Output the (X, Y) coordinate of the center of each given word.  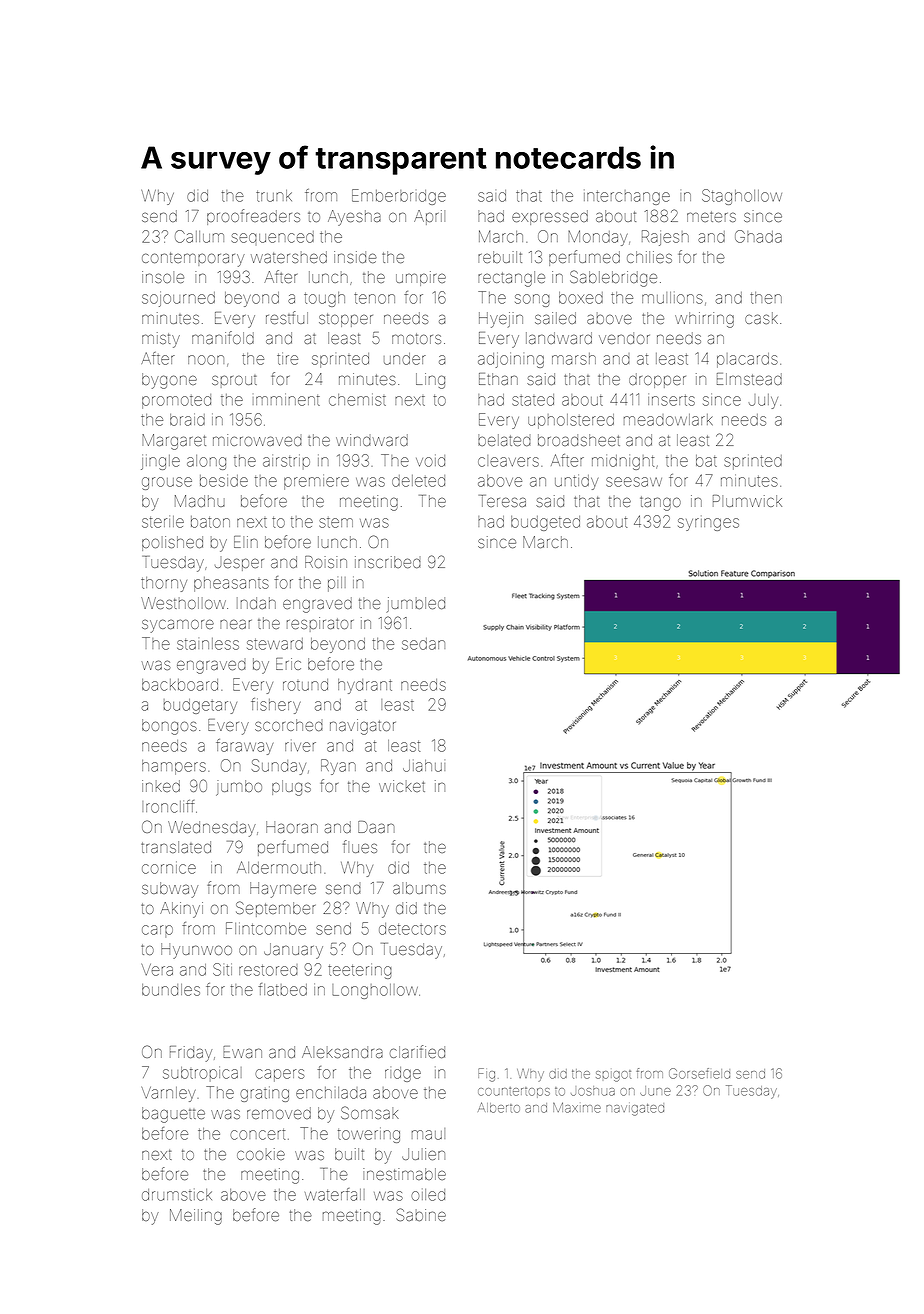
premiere (316, 482)
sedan (423, 644)
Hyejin (501, 320)
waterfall (335, 1194)
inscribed (388, 562)
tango (660, 503)
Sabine (421, 1214)
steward (275, 644)
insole (163, 277)
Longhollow (375, 991)
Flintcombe (266, 928)
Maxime (577, 1107)
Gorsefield (699, 1073)
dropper (657, 380)
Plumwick (747, 501)
